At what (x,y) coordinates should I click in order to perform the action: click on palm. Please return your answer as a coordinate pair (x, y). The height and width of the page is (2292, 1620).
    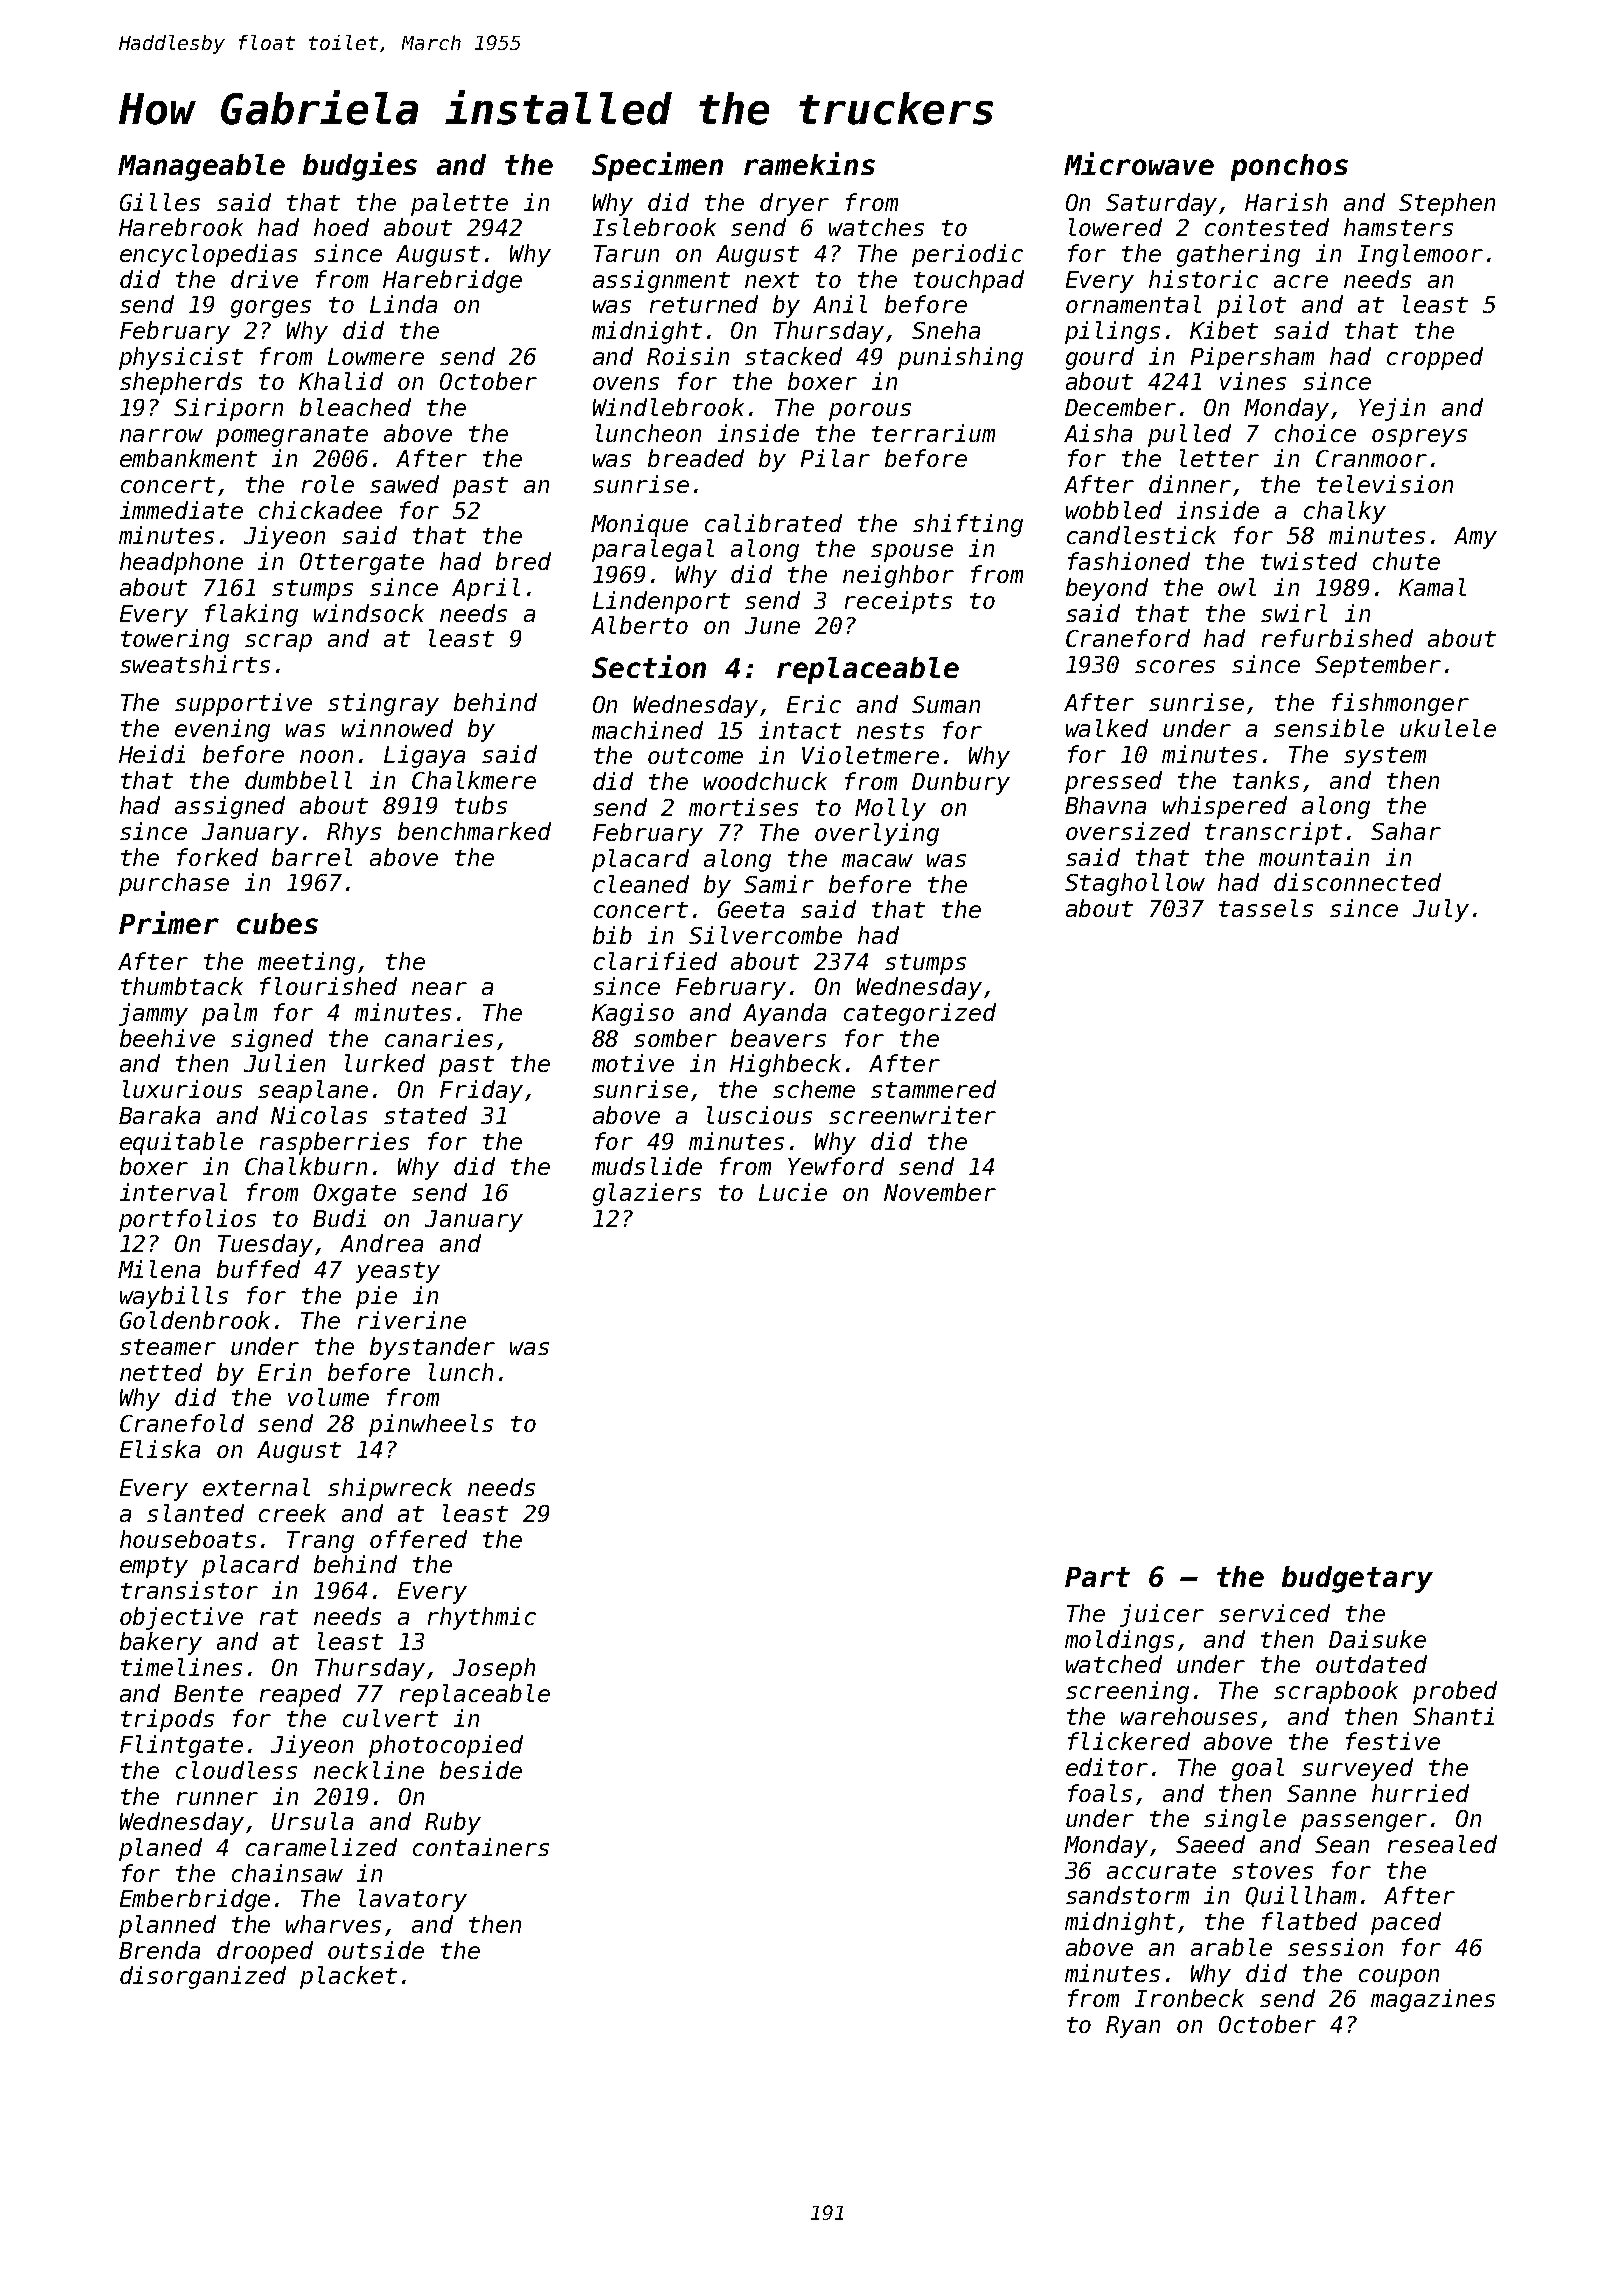
    Looking at the image, I should click on (229, 1014).
